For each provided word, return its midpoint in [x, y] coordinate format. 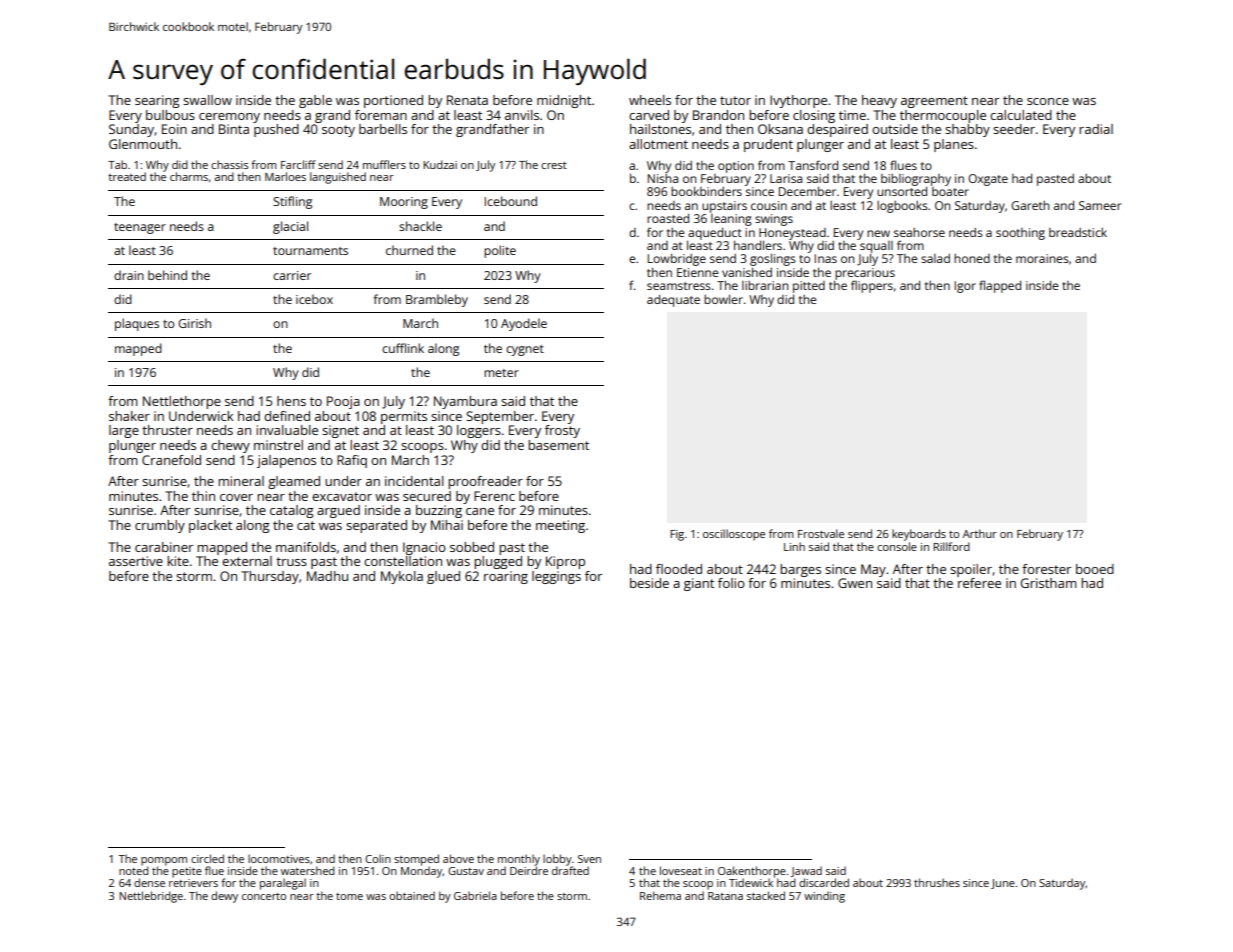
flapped [1000, 286]
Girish [194, 323]
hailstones [660, 129]
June [1003, 884]
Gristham [1048, 583]
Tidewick [751, 882]
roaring [506, 577]
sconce [1048, 101]
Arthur [980, 533]
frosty [562, 431]
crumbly [160, 526]
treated [127, 176]
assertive [136, 561]
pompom [164, 861]
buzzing [439, 511]
